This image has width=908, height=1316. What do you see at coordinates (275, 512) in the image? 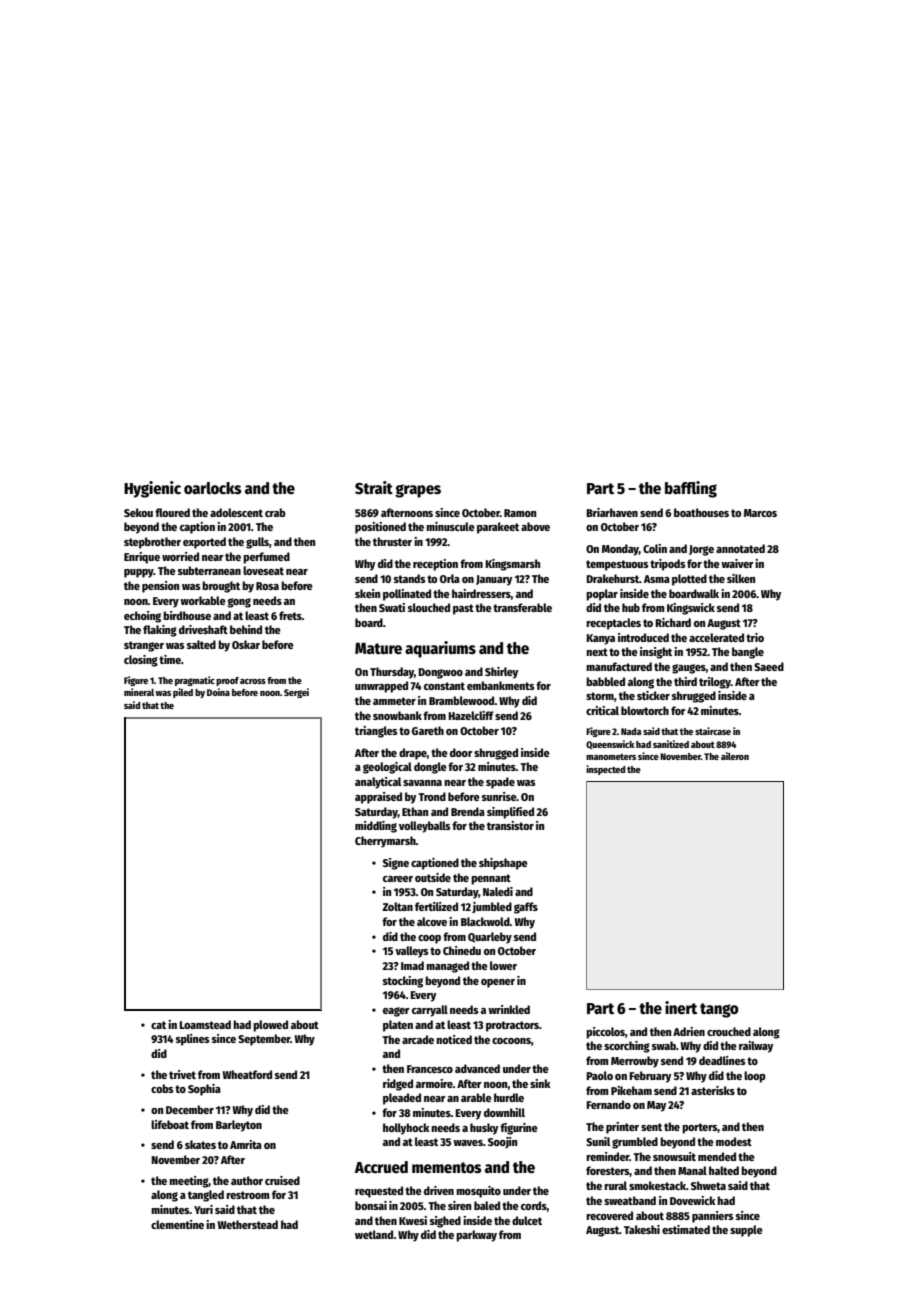
I see `crab` at bounding box center [275, 512].
